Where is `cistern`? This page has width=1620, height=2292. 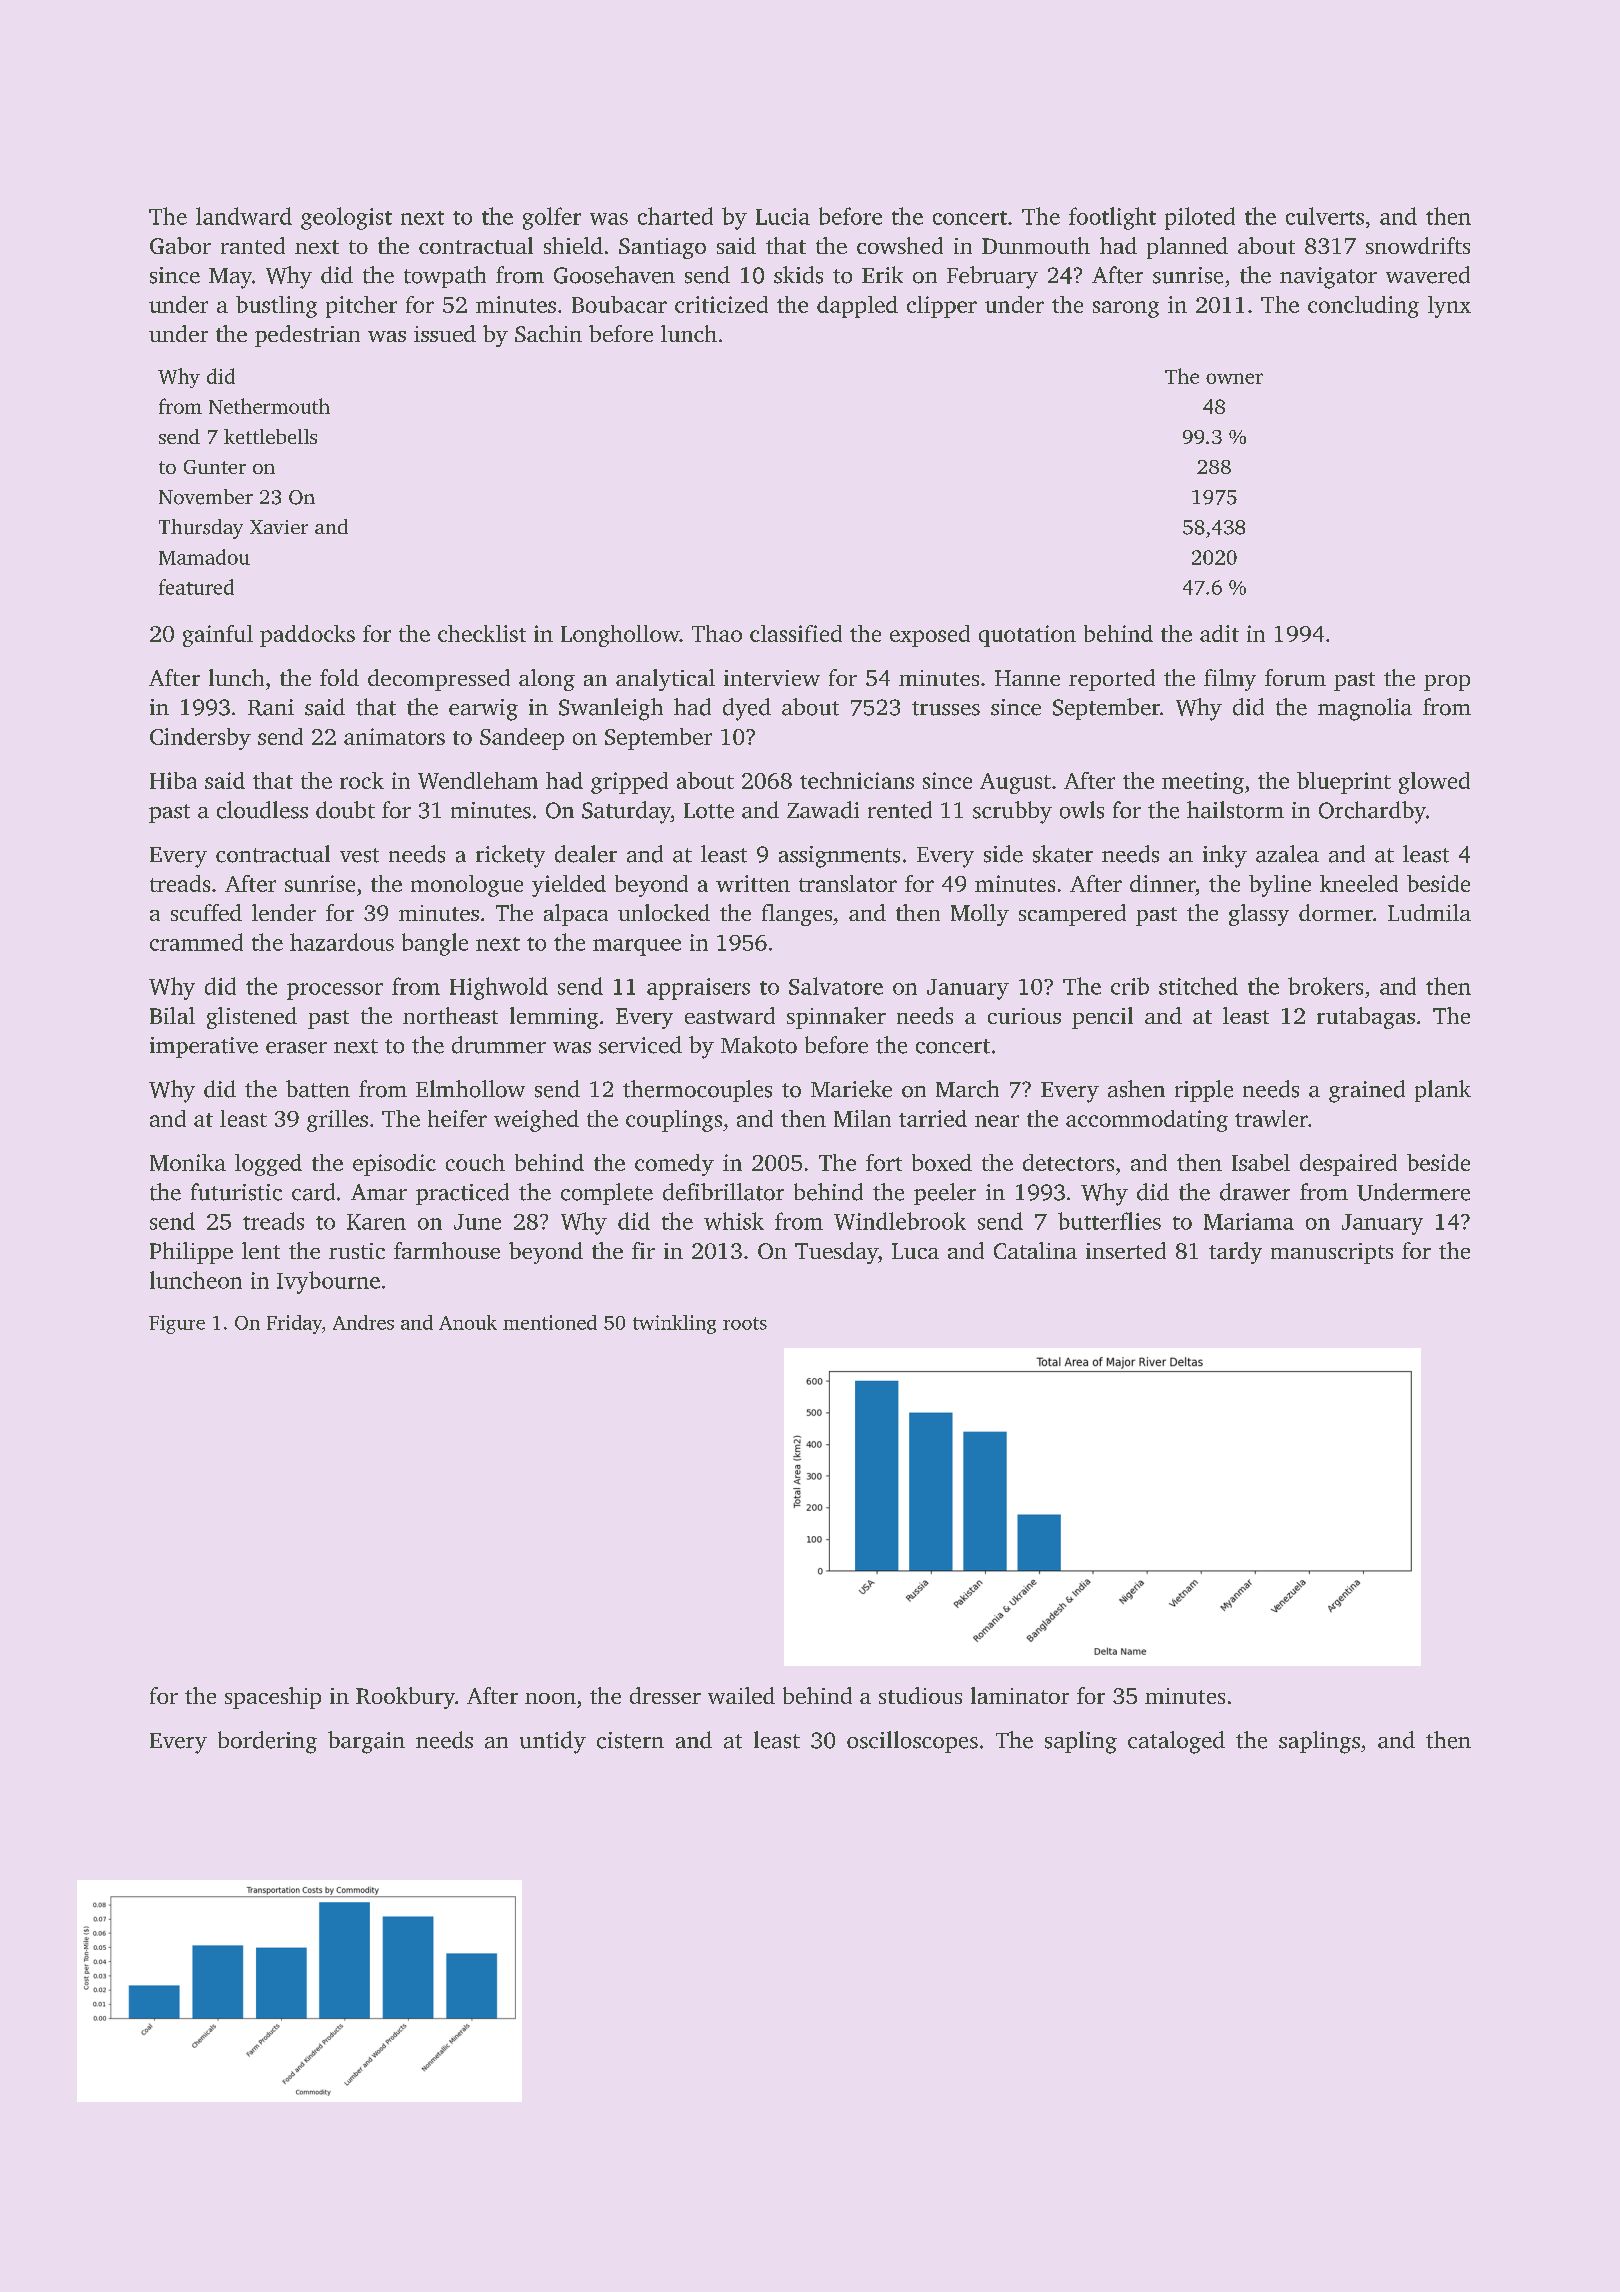 cistern is located at coordinates (630, 1740).
